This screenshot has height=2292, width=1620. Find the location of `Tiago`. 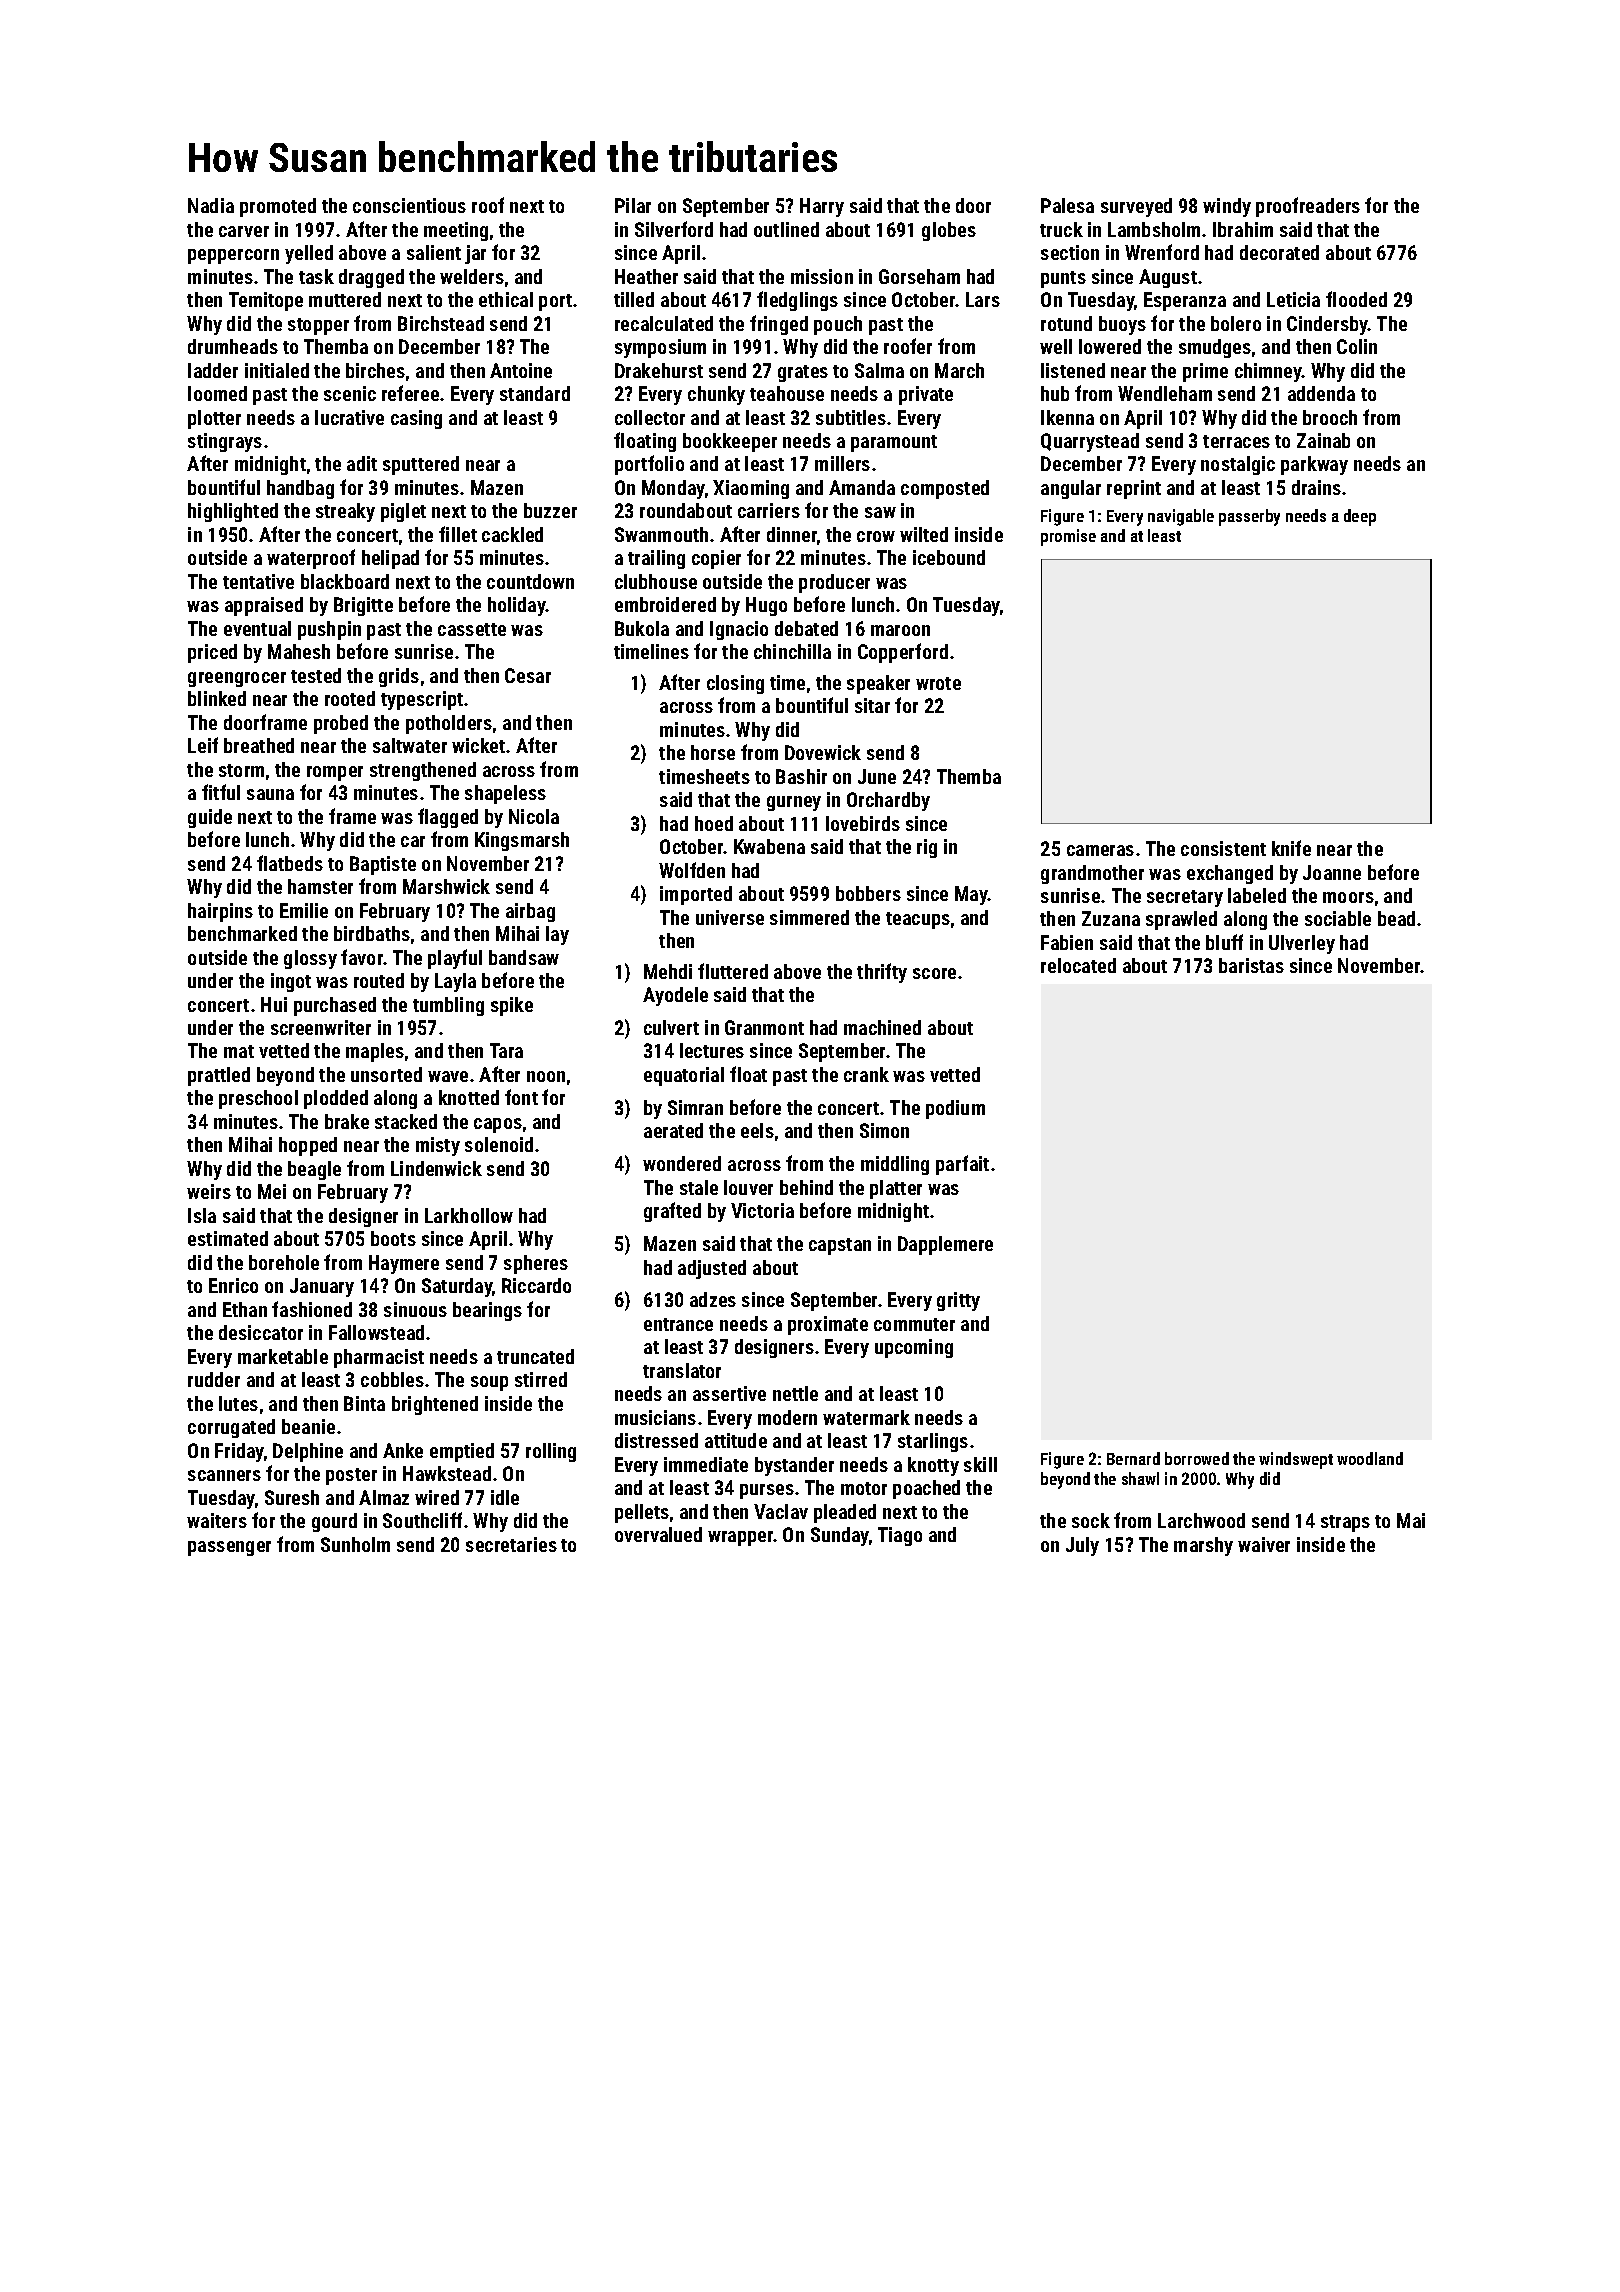

Tiago is located at coordinates (900, 1536).
